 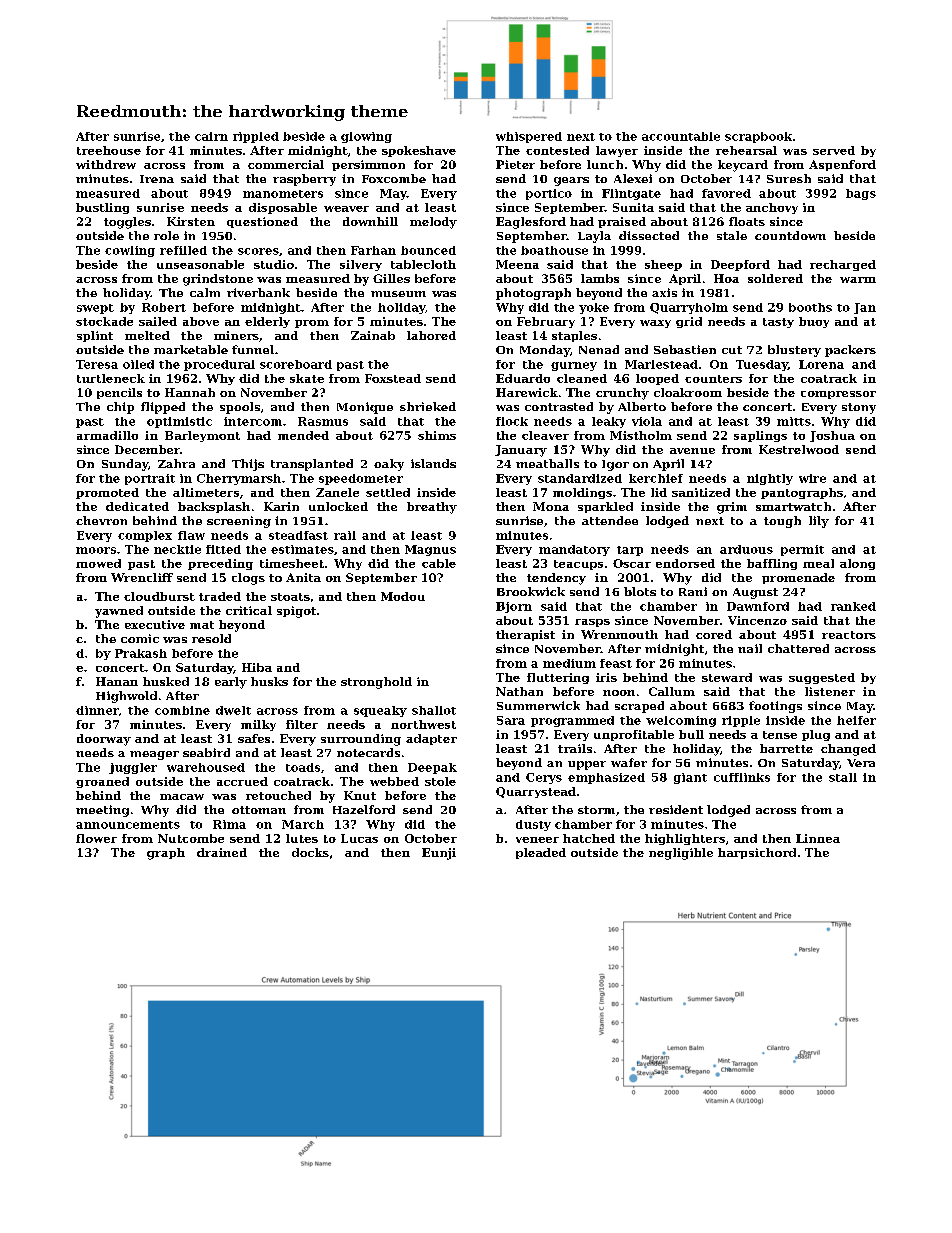 What do you see at coordinates (713, 379) in the screenshot?
I see `counters` at bounding box center [713, 379].
